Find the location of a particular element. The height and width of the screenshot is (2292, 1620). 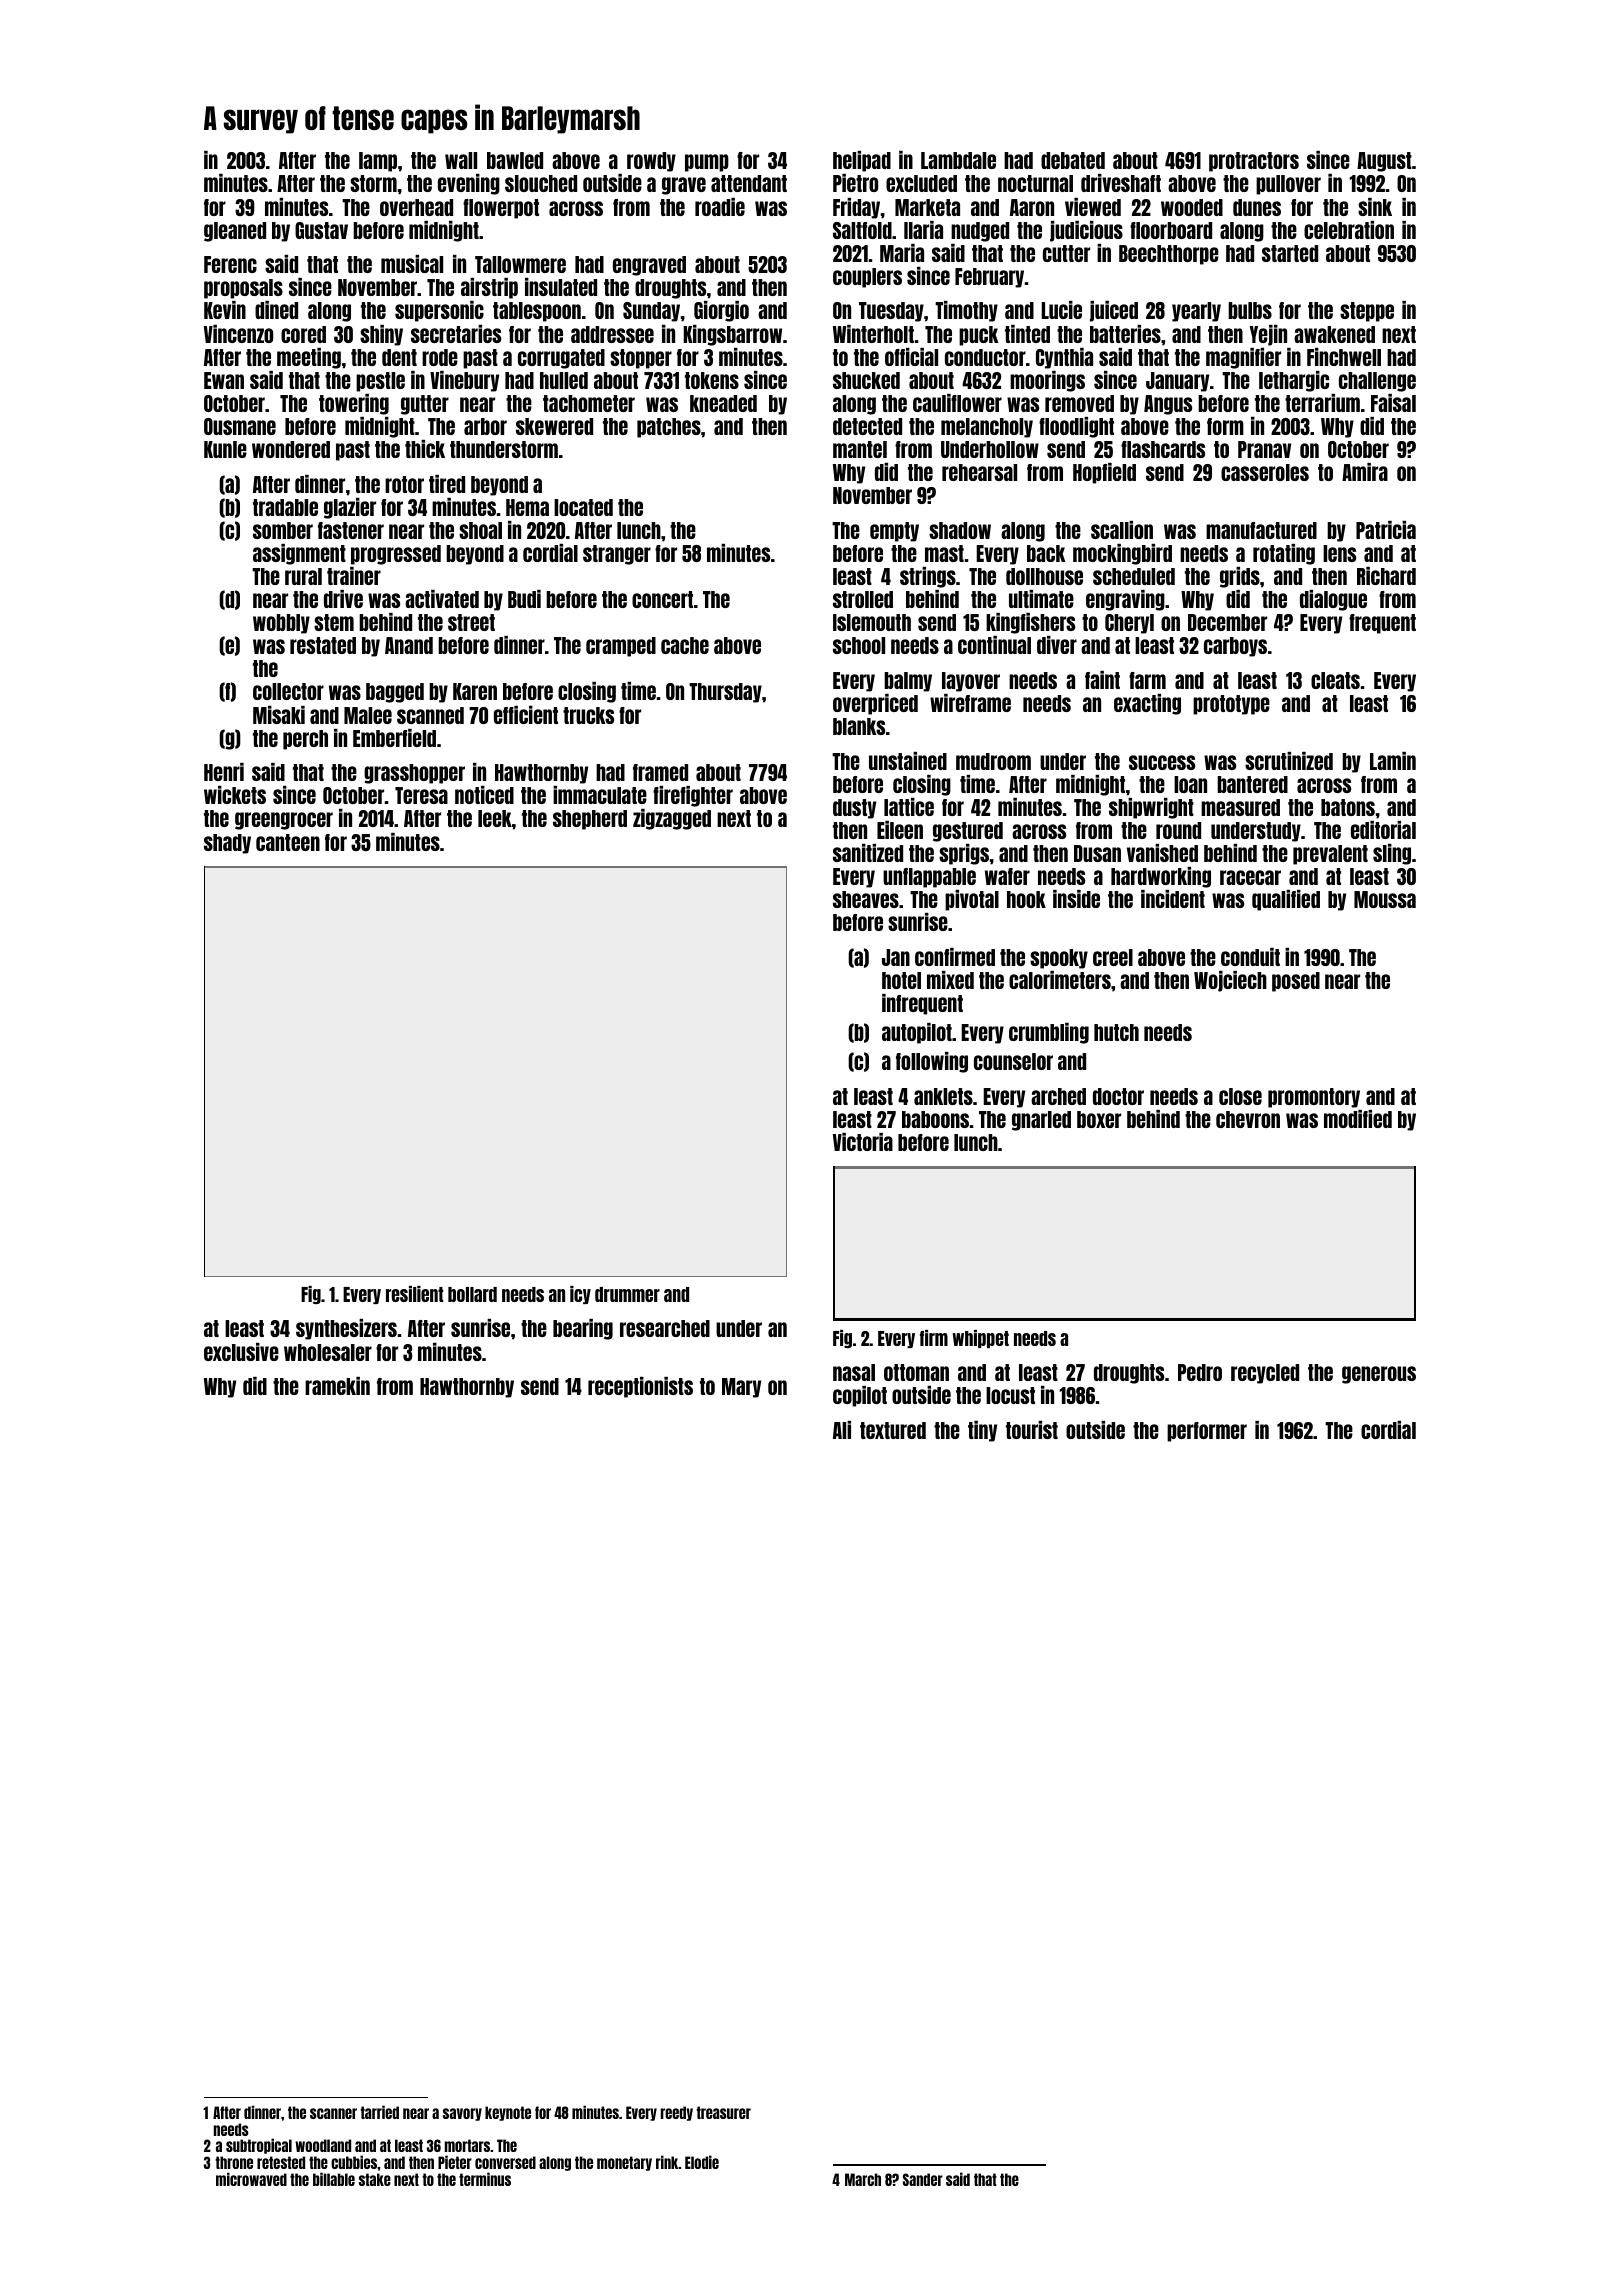

reedy is located at coordinates (677, 2113).
